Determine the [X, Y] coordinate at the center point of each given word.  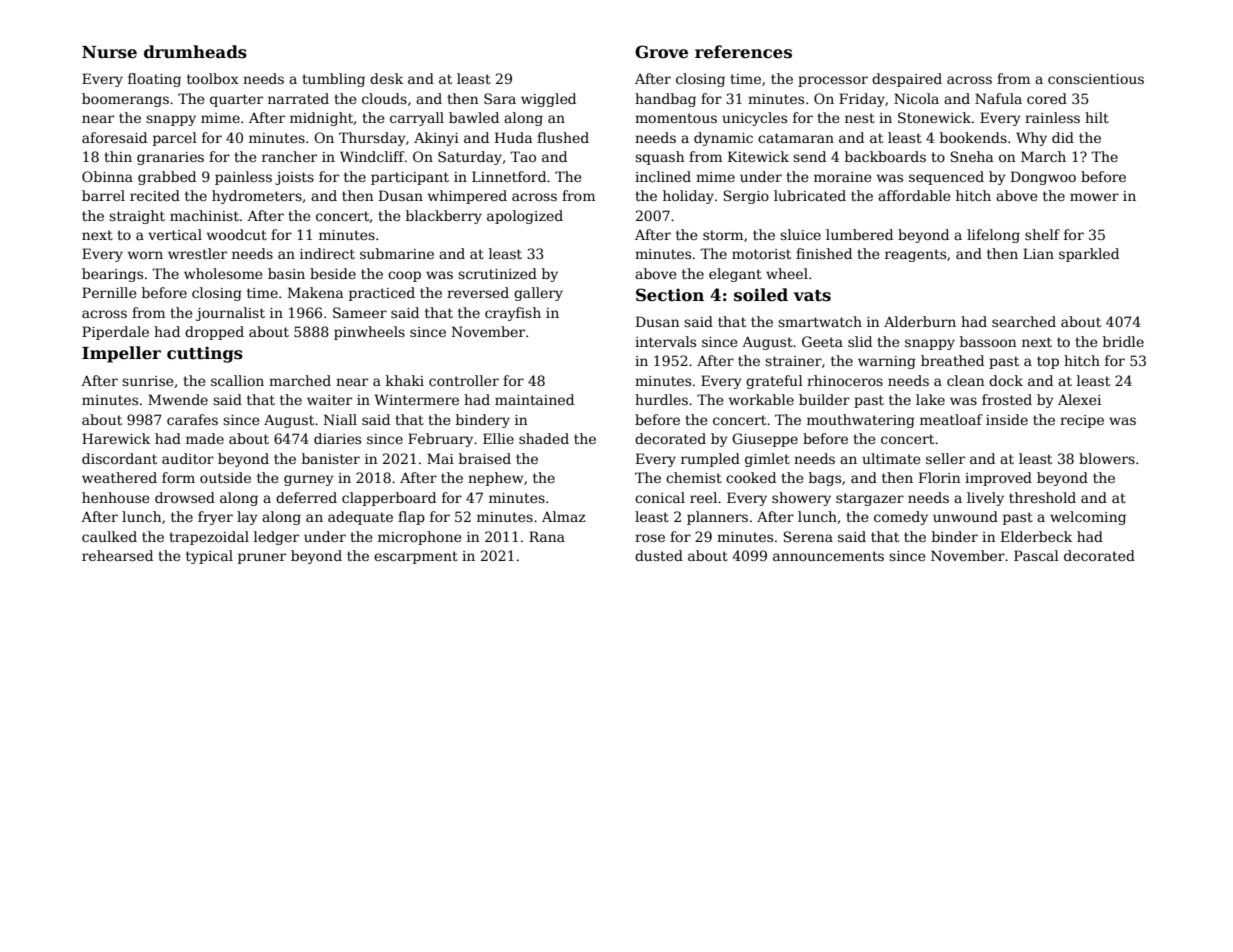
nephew [495, 479]
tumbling [333, 80]
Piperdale [115, 333]
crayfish [513, 314]
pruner [262, 558]
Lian [1038, 253]
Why [1031, 139]
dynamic [723, 139]
